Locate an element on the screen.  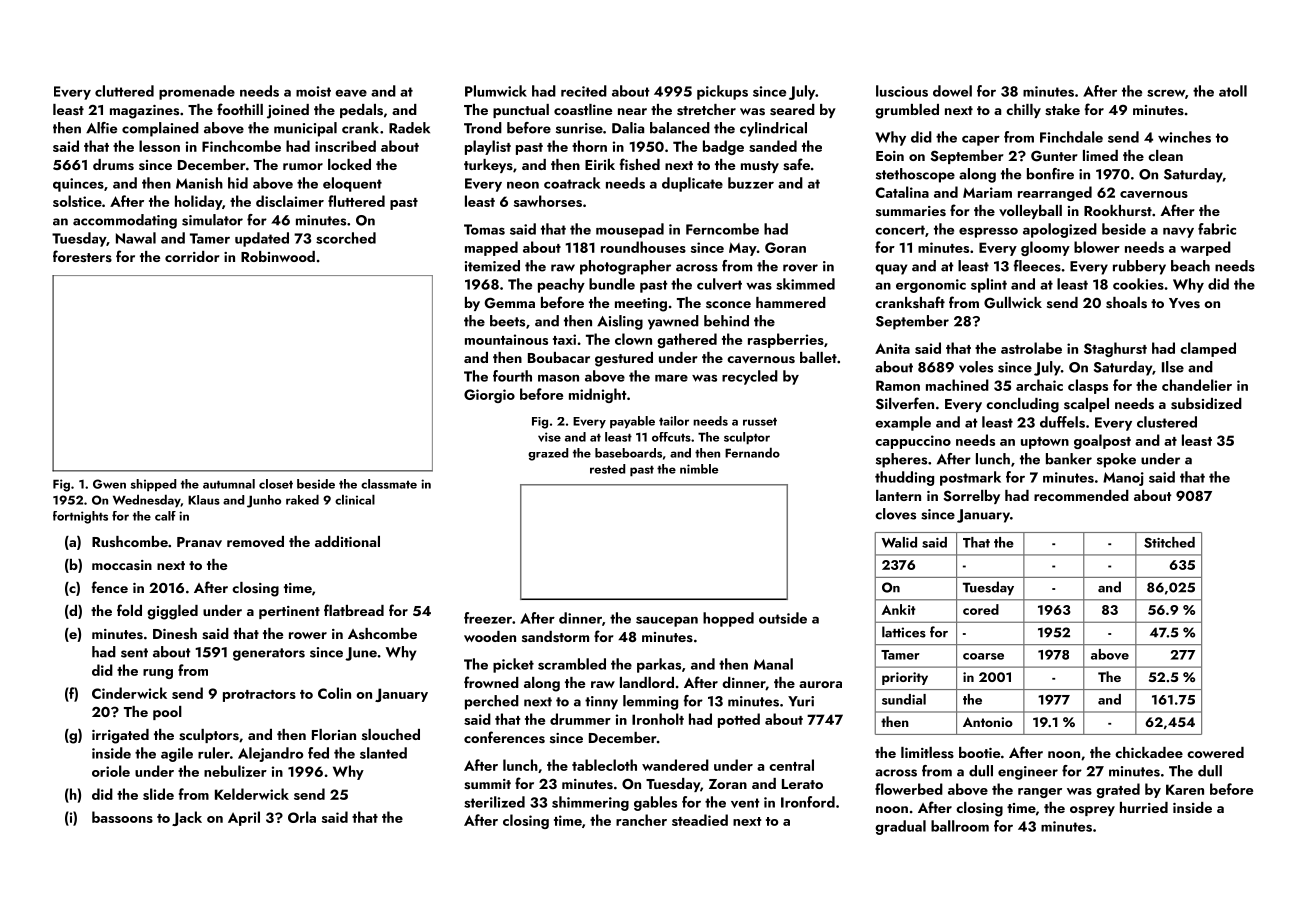
drums is located at coordinates (113, 164).
